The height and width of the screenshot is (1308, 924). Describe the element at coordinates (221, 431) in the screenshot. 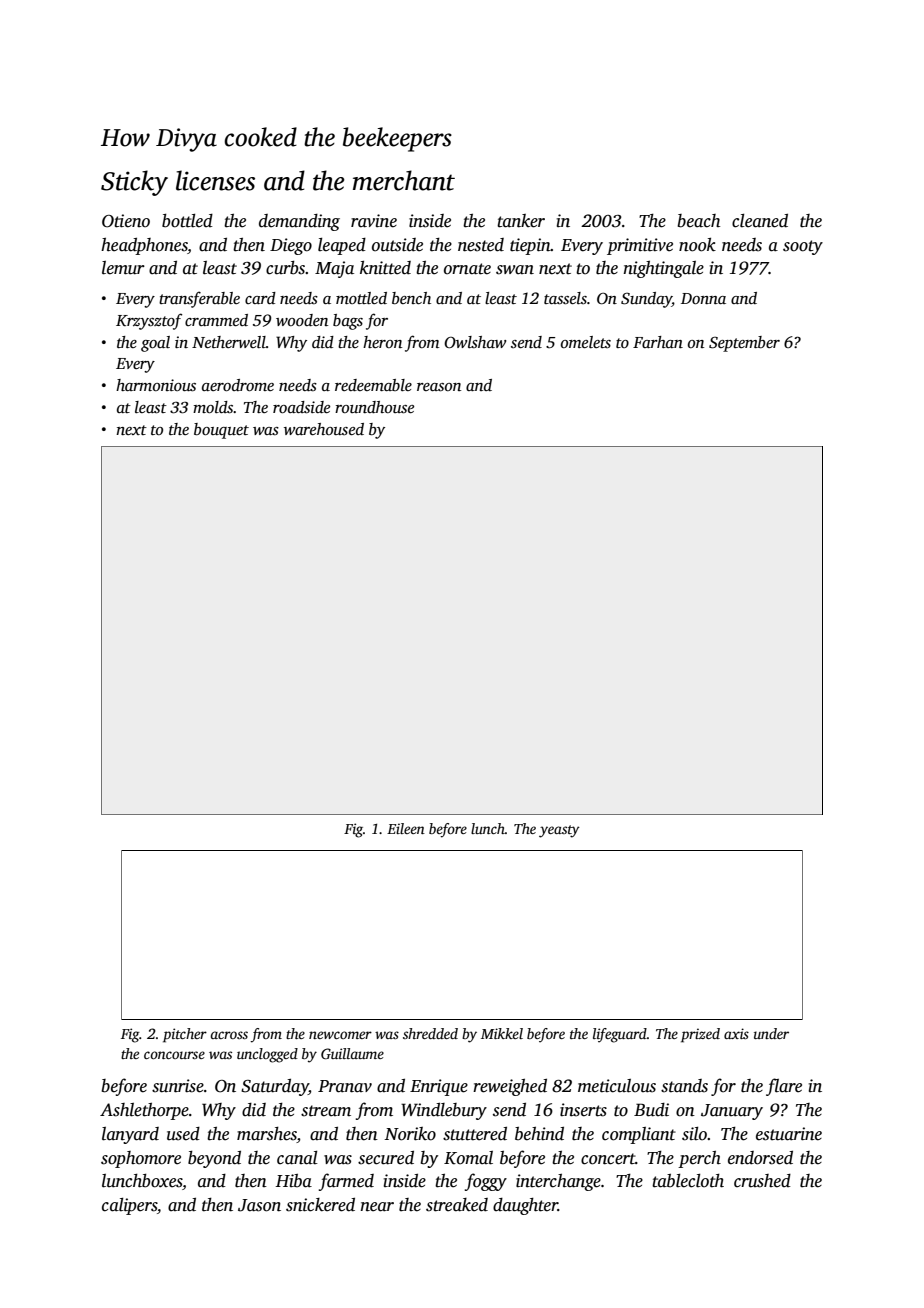

I see `bouquet` at that location.
